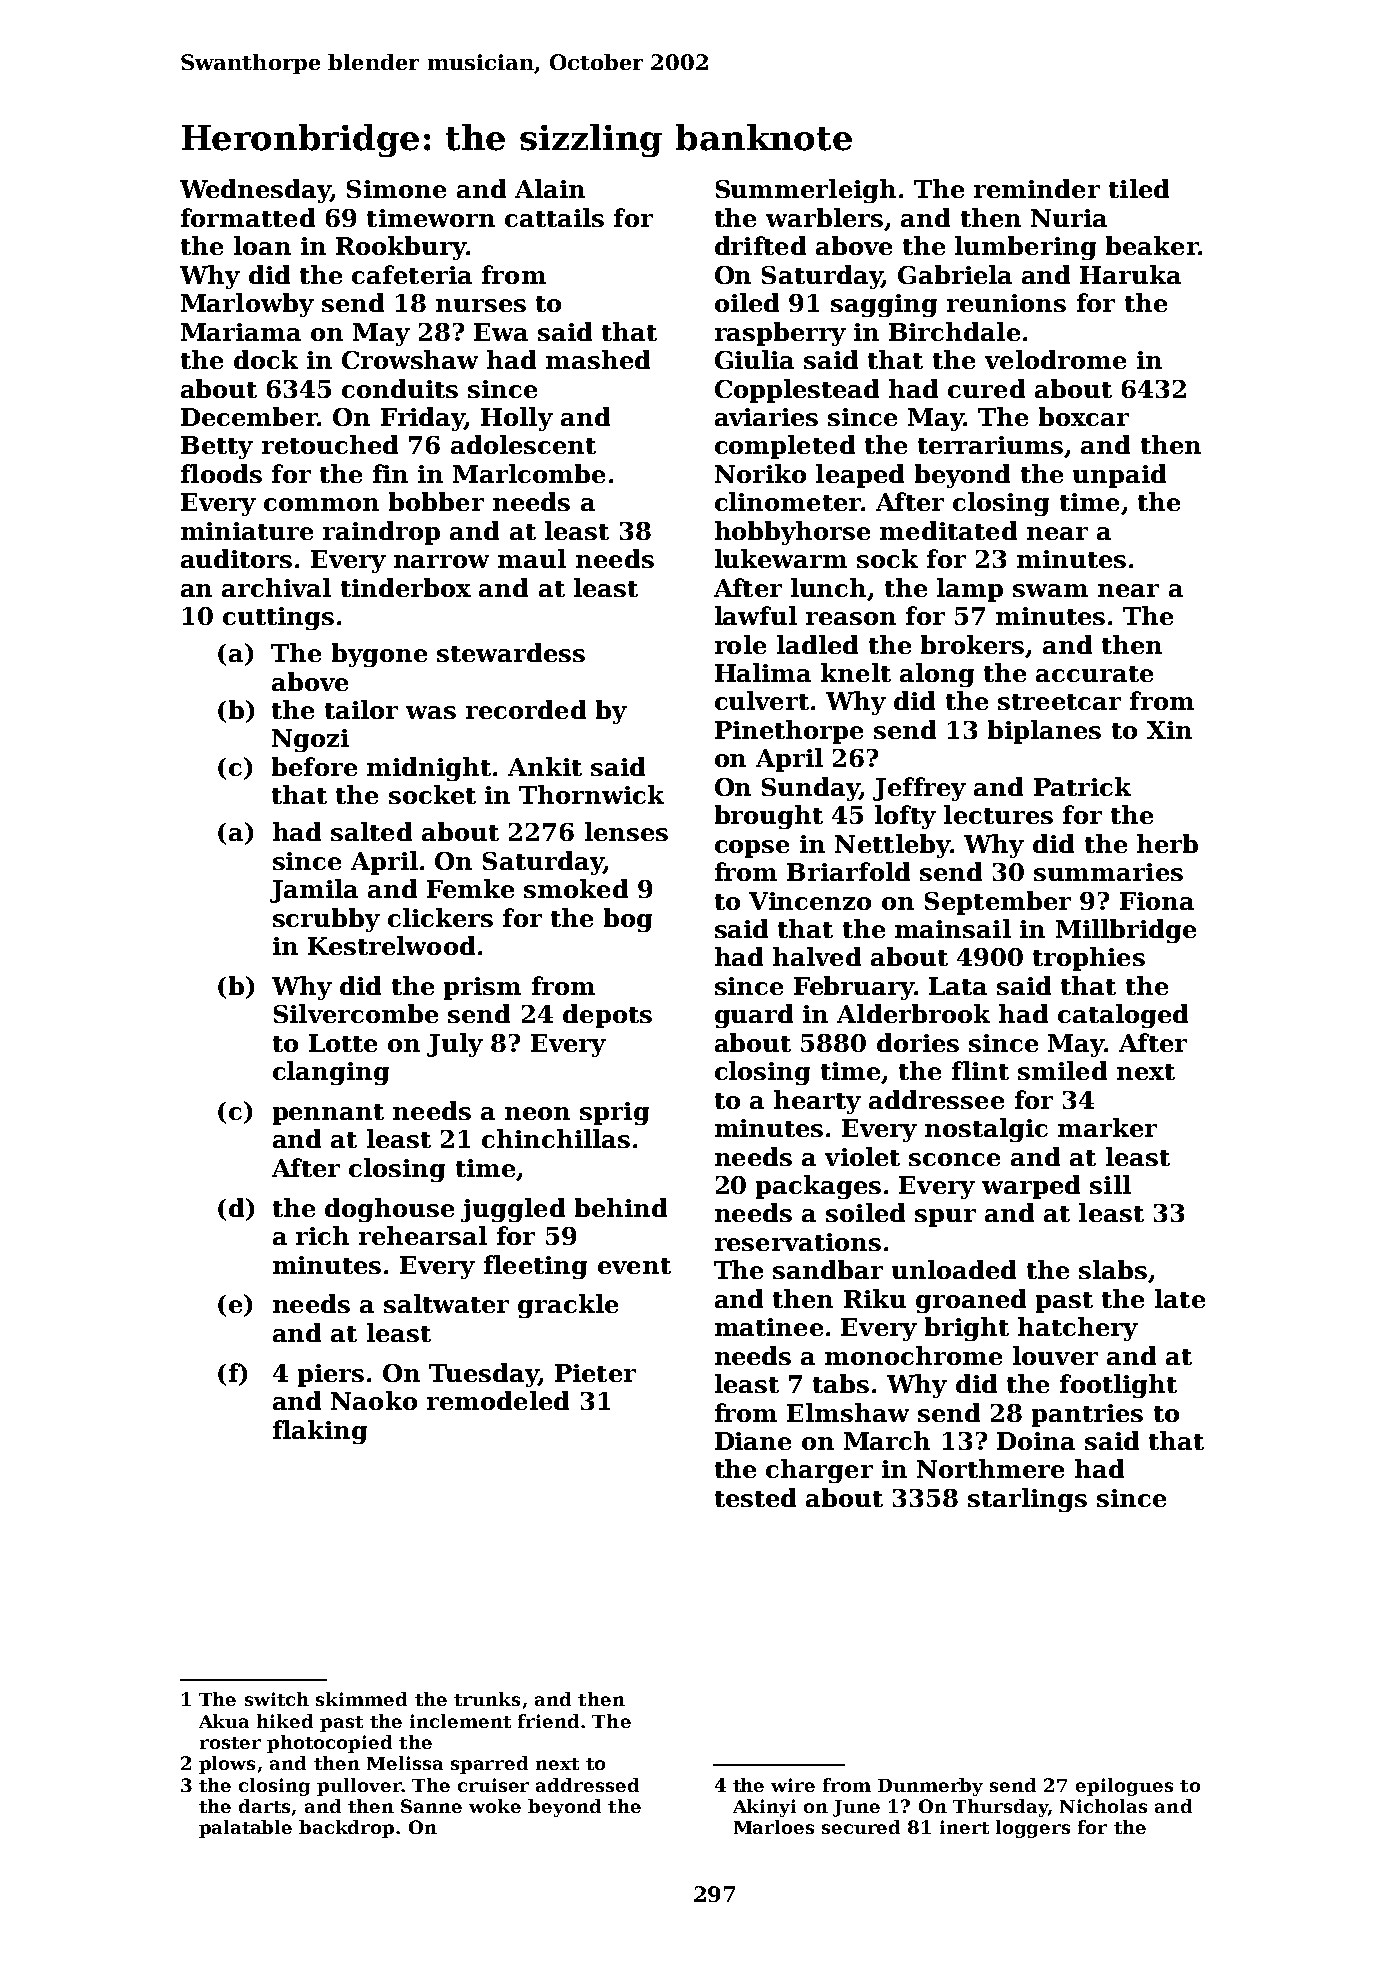 The image size is (1386, 1969). What do you see at coordinates (221, 473) in the screenshot?
I see `floods` at bounding box center [221, 473].
